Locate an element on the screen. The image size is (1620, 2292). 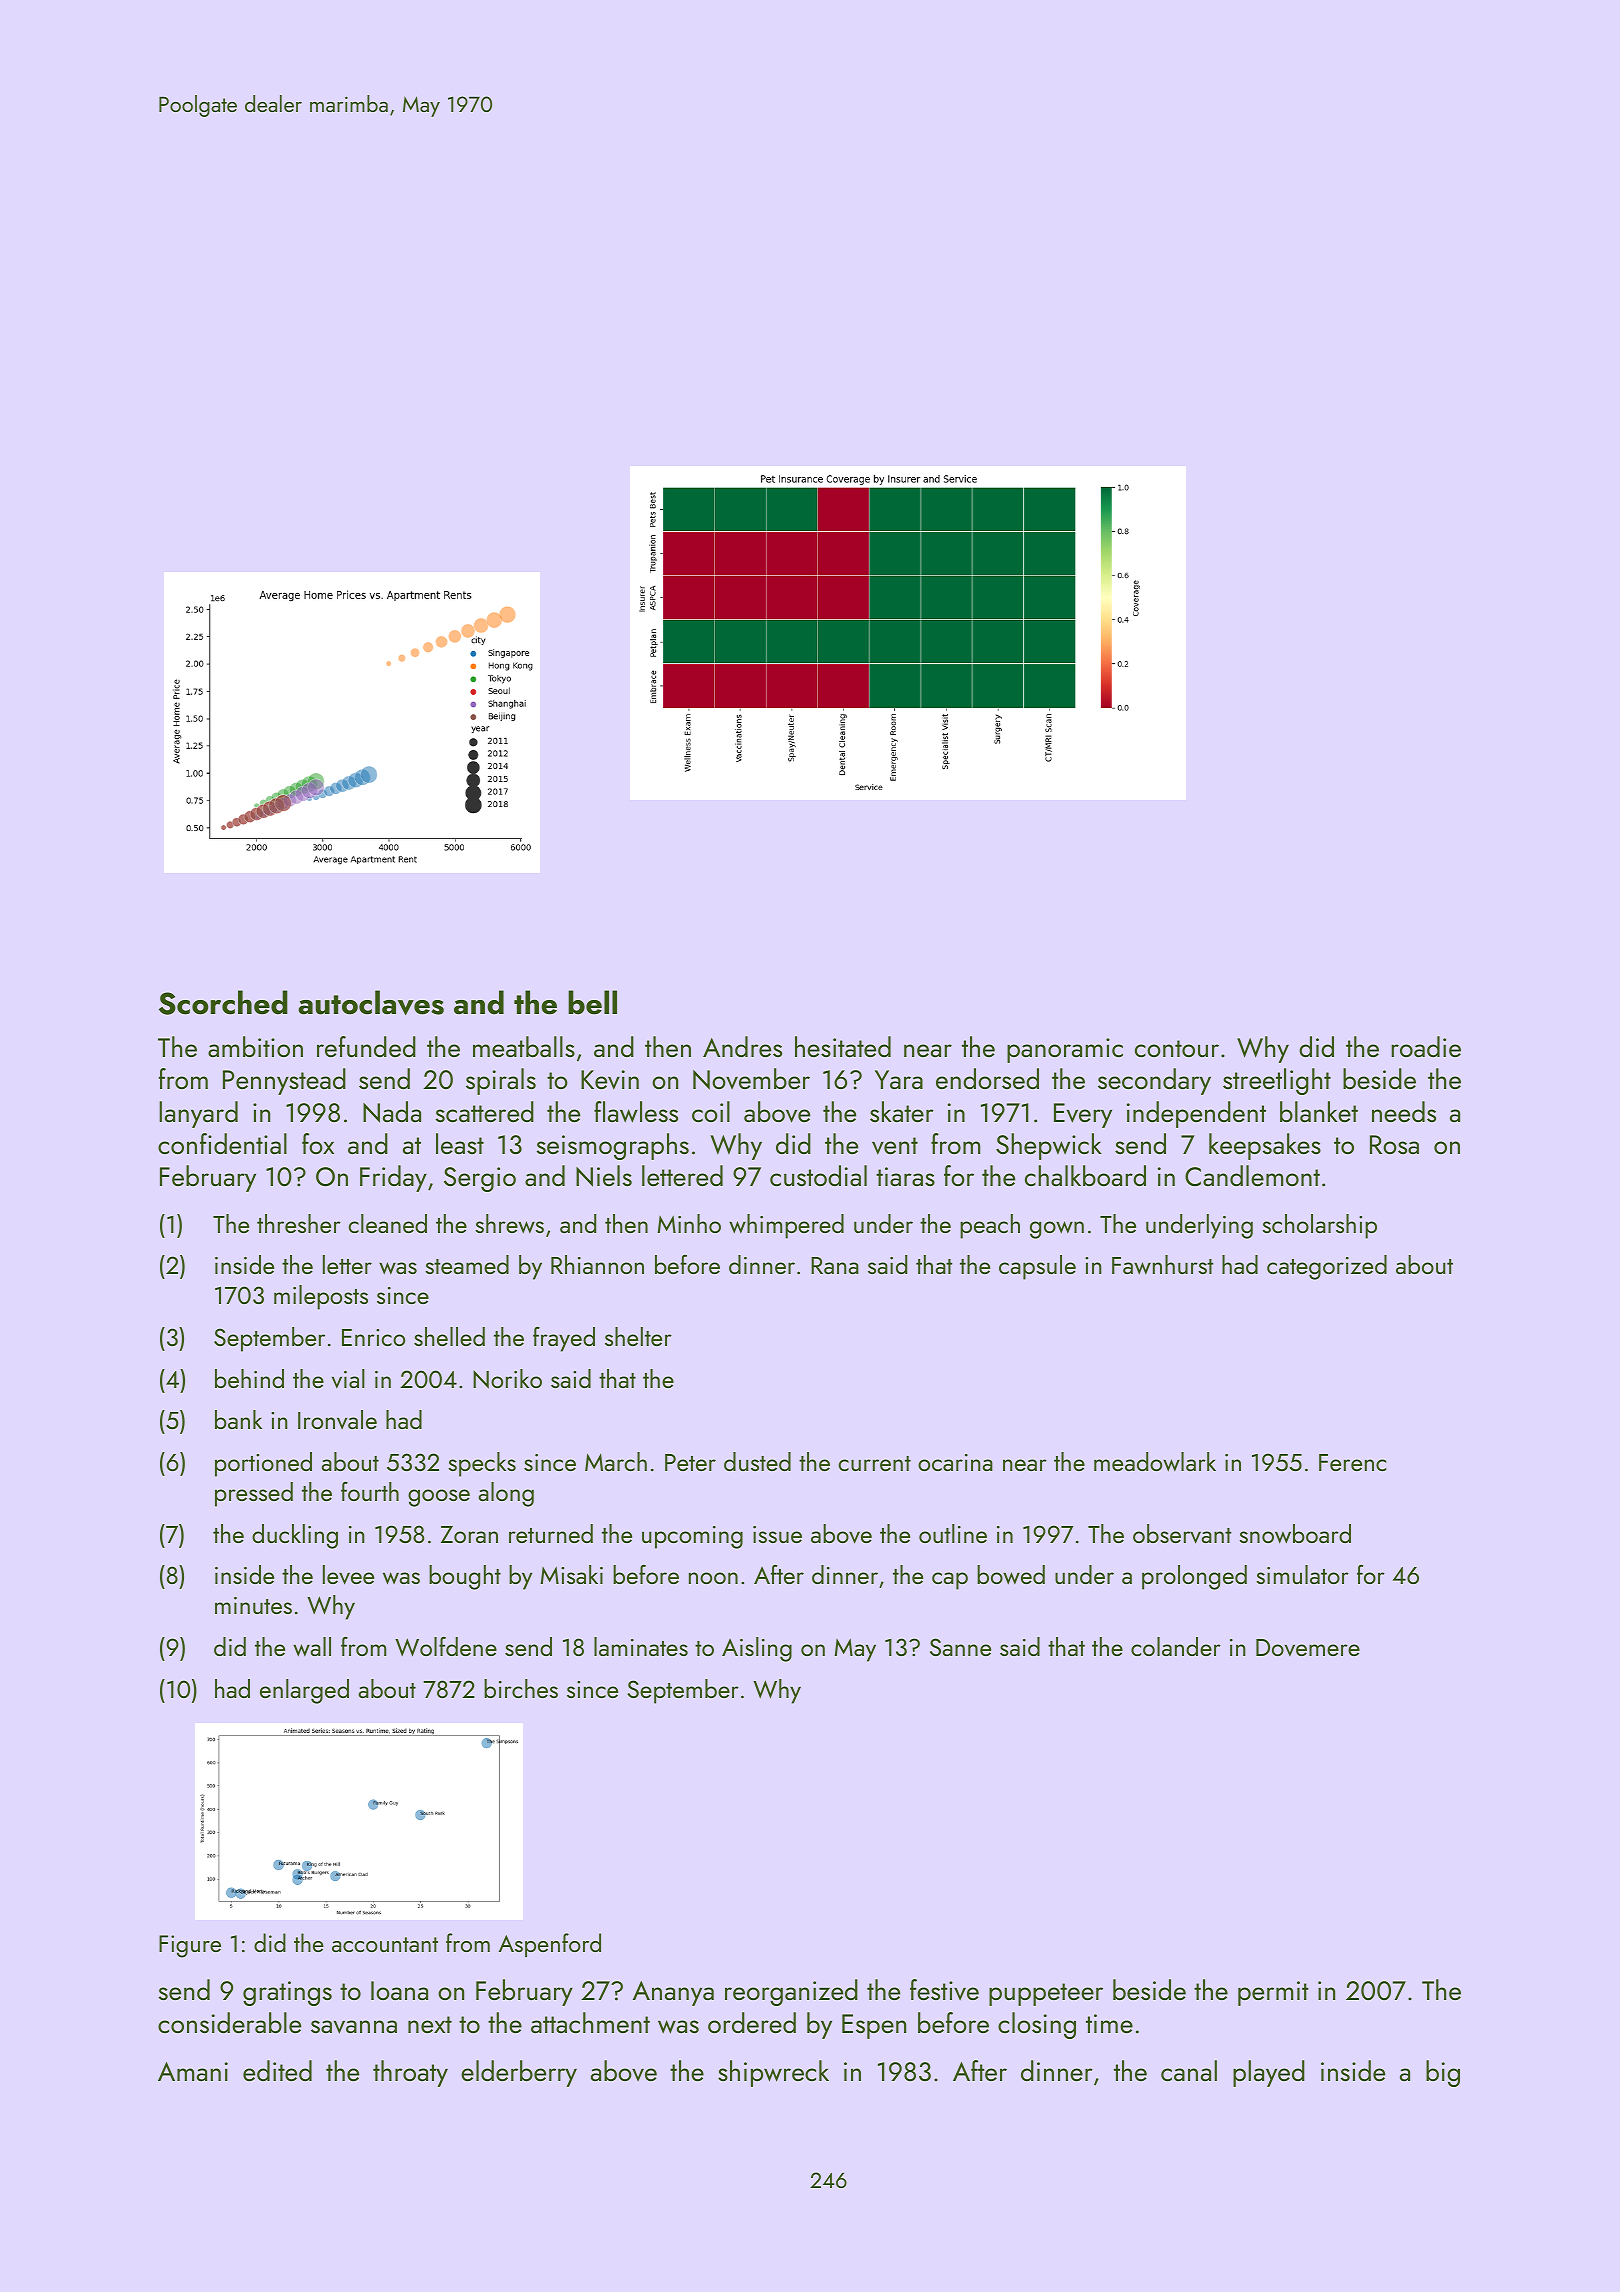
Noriko is located at coordinates (507, 1379).
